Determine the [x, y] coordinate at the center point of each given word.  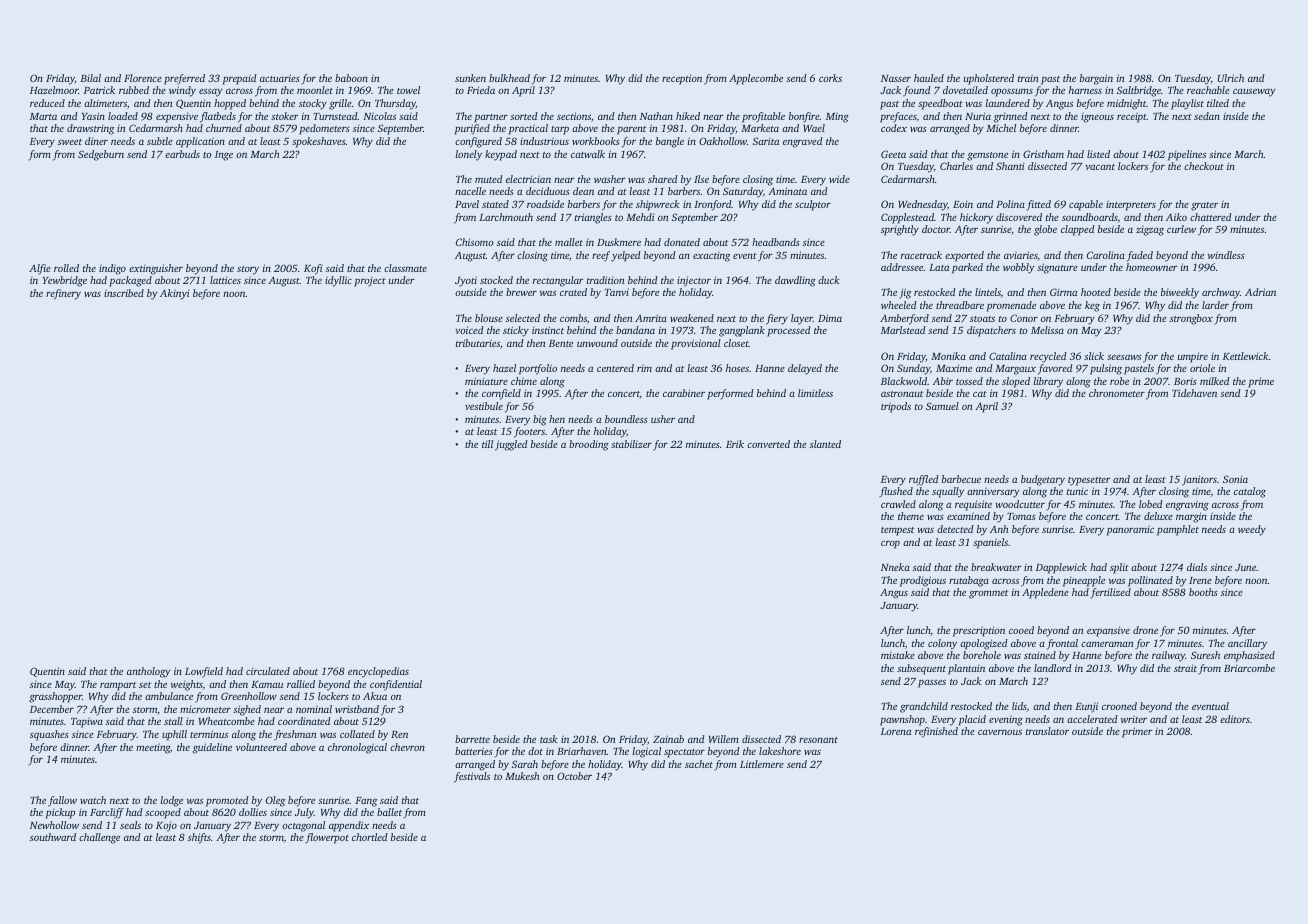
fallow [62, 801]
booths [1203, 592]
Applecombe [756, 79]
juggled [511, 445]
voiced [469, 330]
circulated [268, 671]
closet [736, 343]
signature [1057, 268]
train [1028, 78]
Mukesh [522, 776]
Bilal [90, 78]
